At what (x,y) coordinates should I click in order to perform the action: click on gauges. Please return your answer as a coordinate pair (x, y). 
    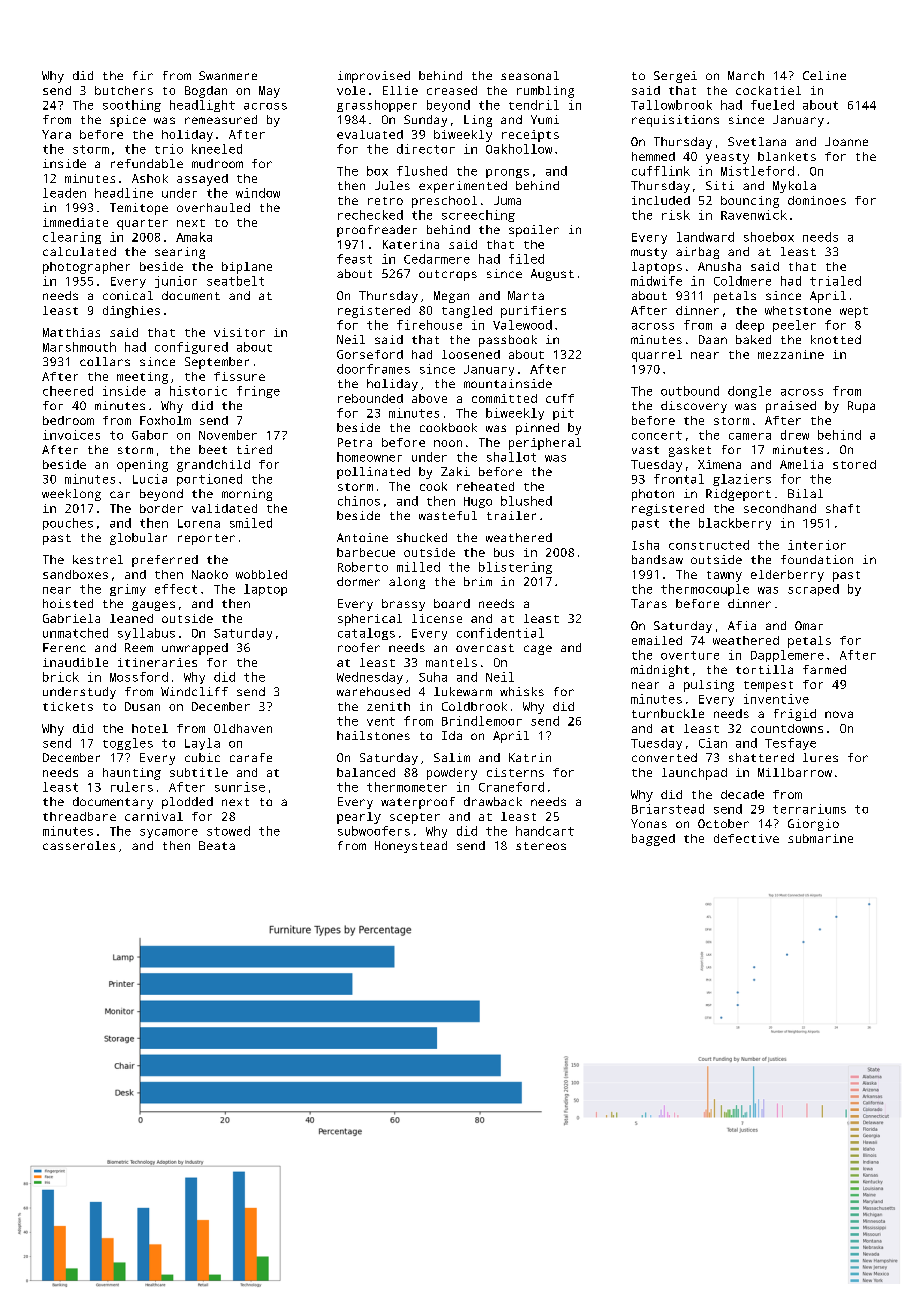
    Looking at the image, I should click on (153, 606).
